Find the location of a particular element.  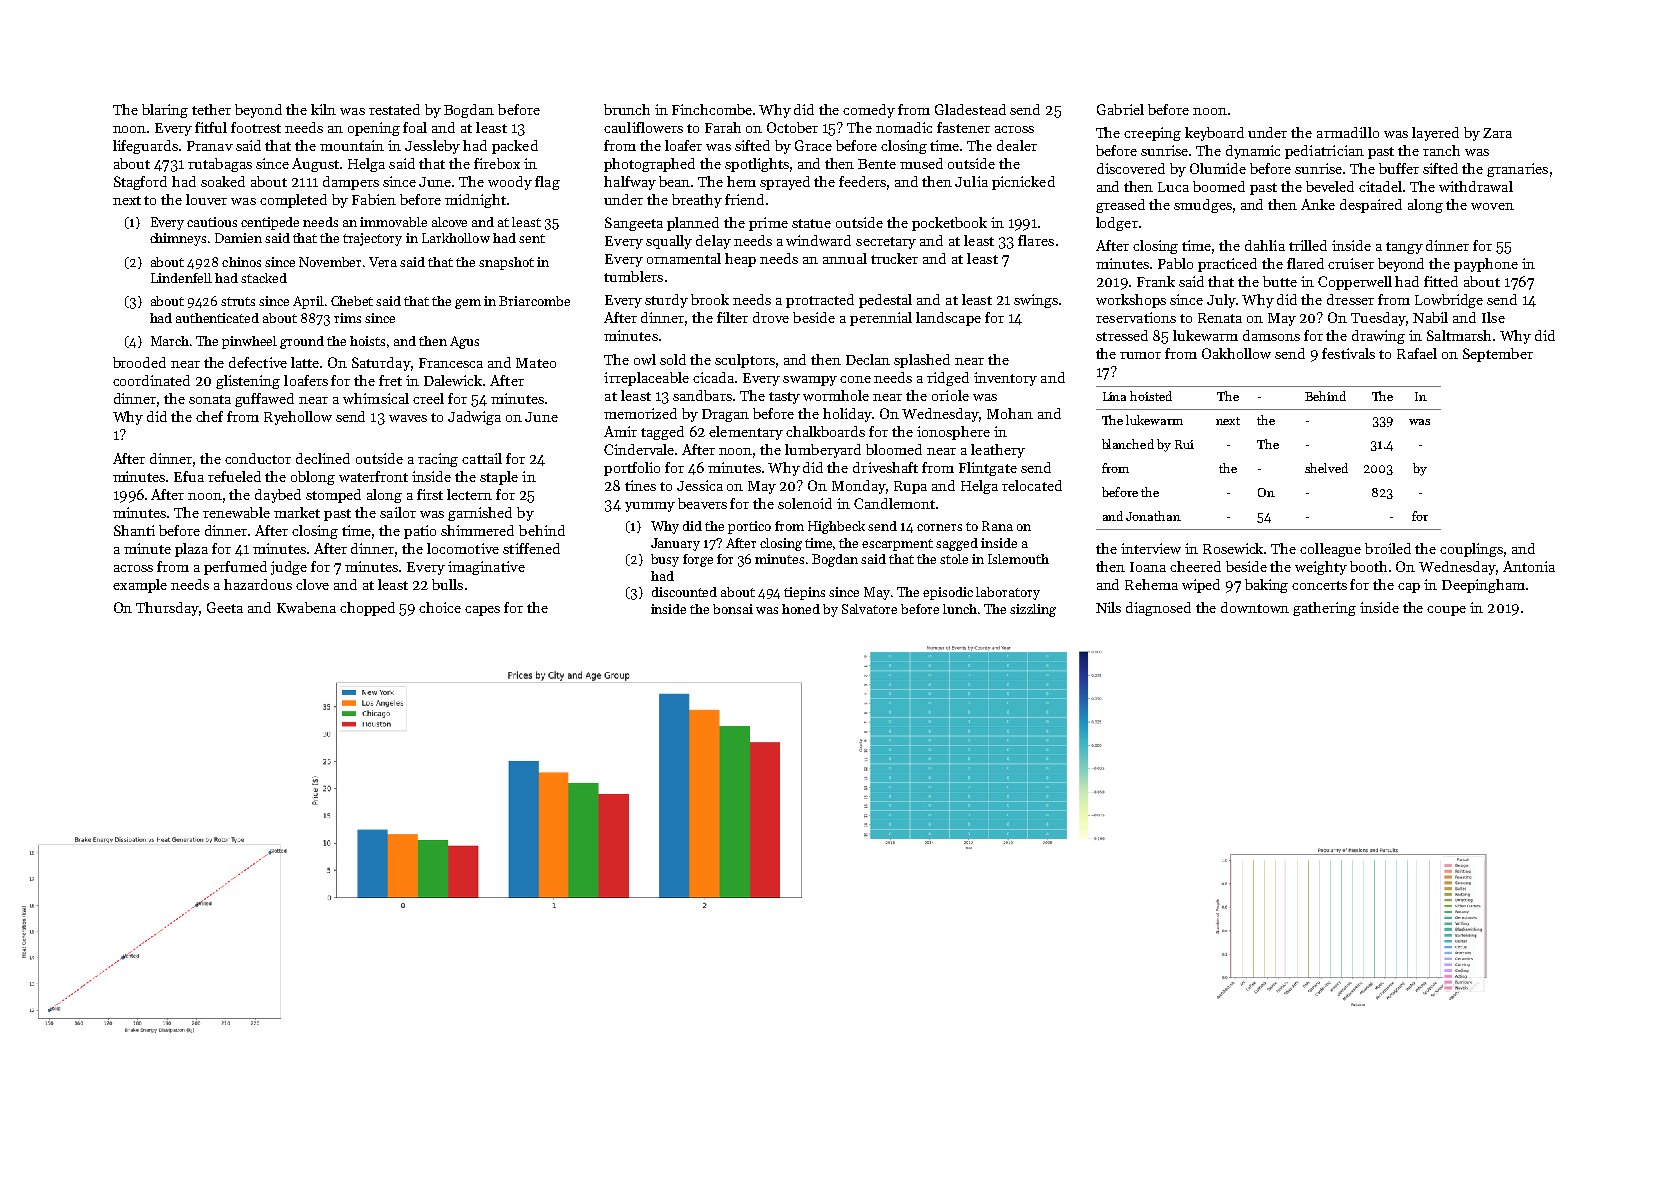

hoisted is located at coordinates (1151, 396).
